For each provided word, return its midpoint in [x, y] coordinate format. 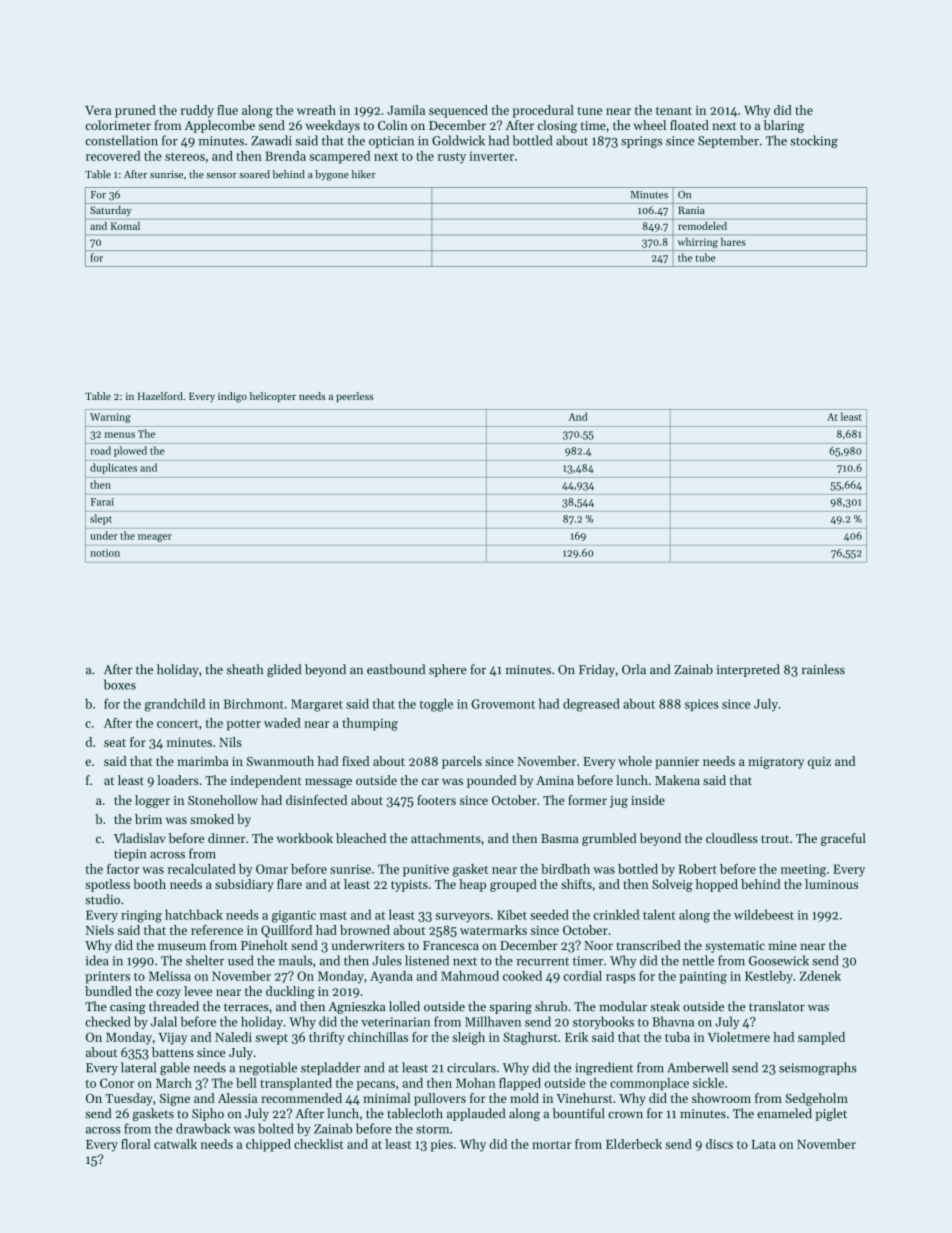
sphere [448, 670]
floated [689, 125]
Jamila [406, 110]
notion [105, 553]
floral [136, 1144]
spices [702, 705]
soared [254, 174]
